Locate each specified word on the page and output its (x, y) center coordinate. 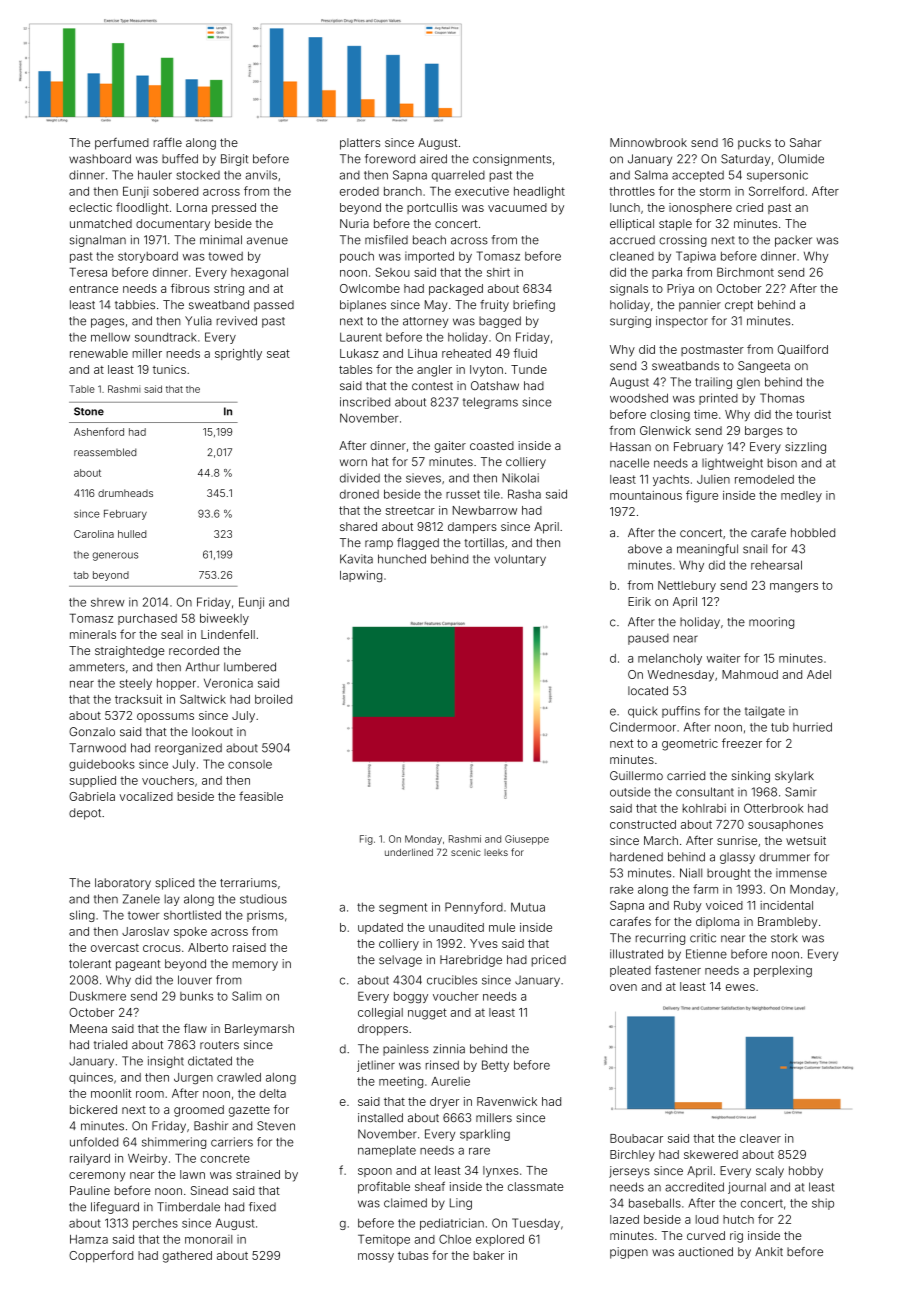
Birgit (234, 160)
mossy (376, 1258)
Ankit (769, 1251)
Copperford (101, 1256)
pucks (754, 144)
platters (360, 144)
